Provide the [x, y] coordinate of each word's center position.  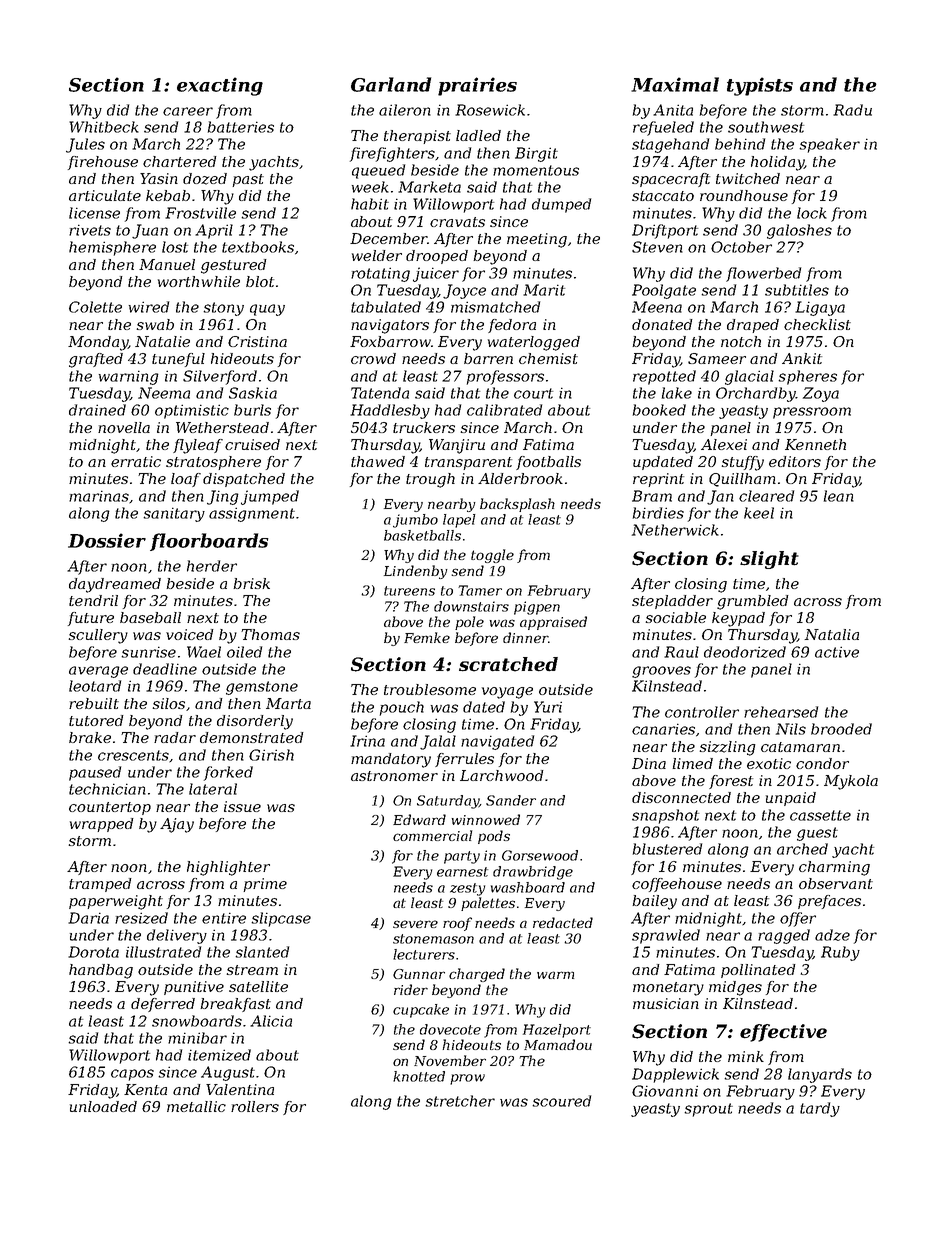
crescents [133, 755]
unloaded [103, 1106]
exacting [220, 86]
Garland [391, 84]
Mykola [851, 782]
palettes [488, 904]
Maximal [675, 84]
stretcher [460, 1101]
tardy [820, 1109]
